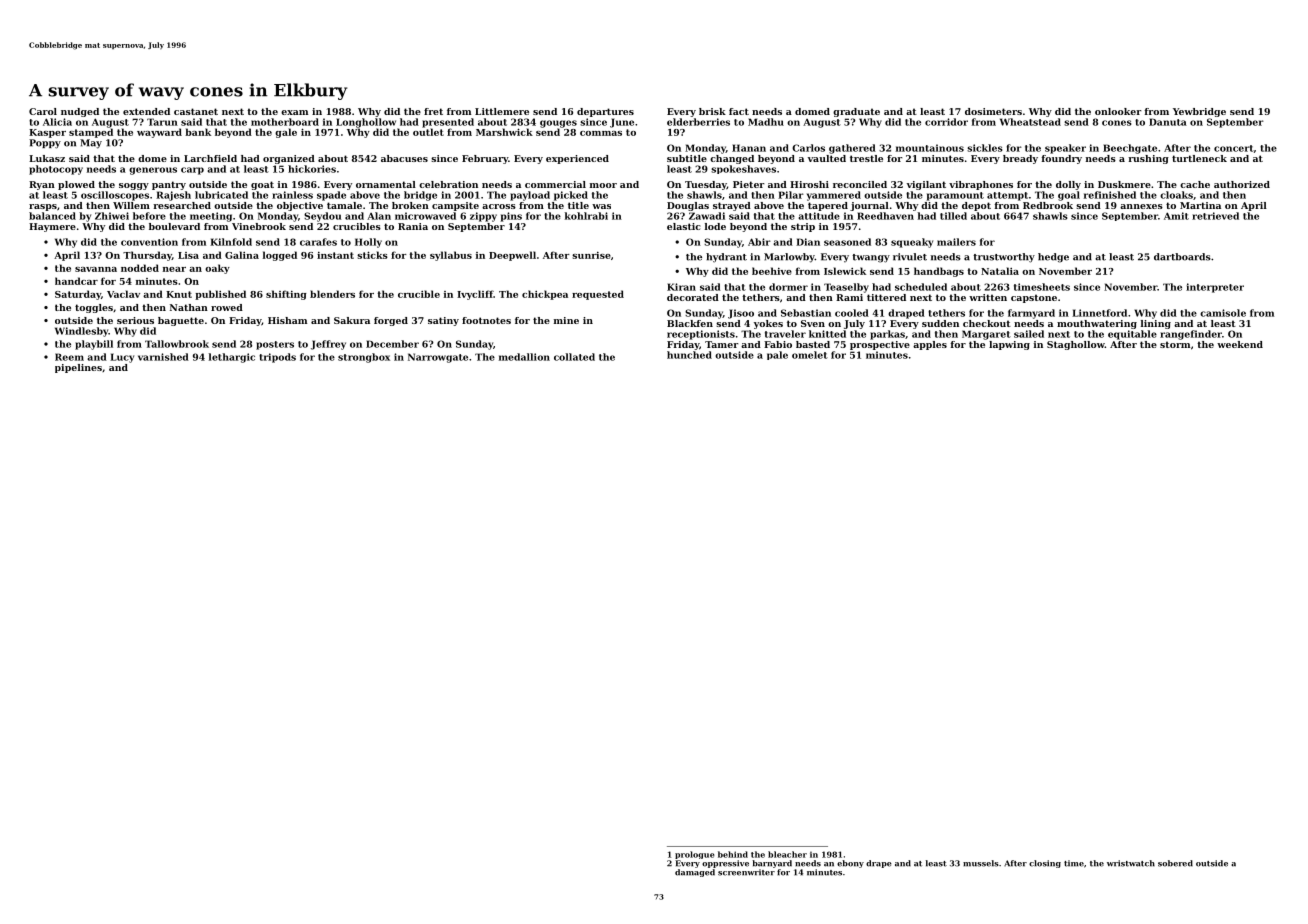  Describe the element at coordinates (1065, 149) in the image. I see `speaker` at that location.
